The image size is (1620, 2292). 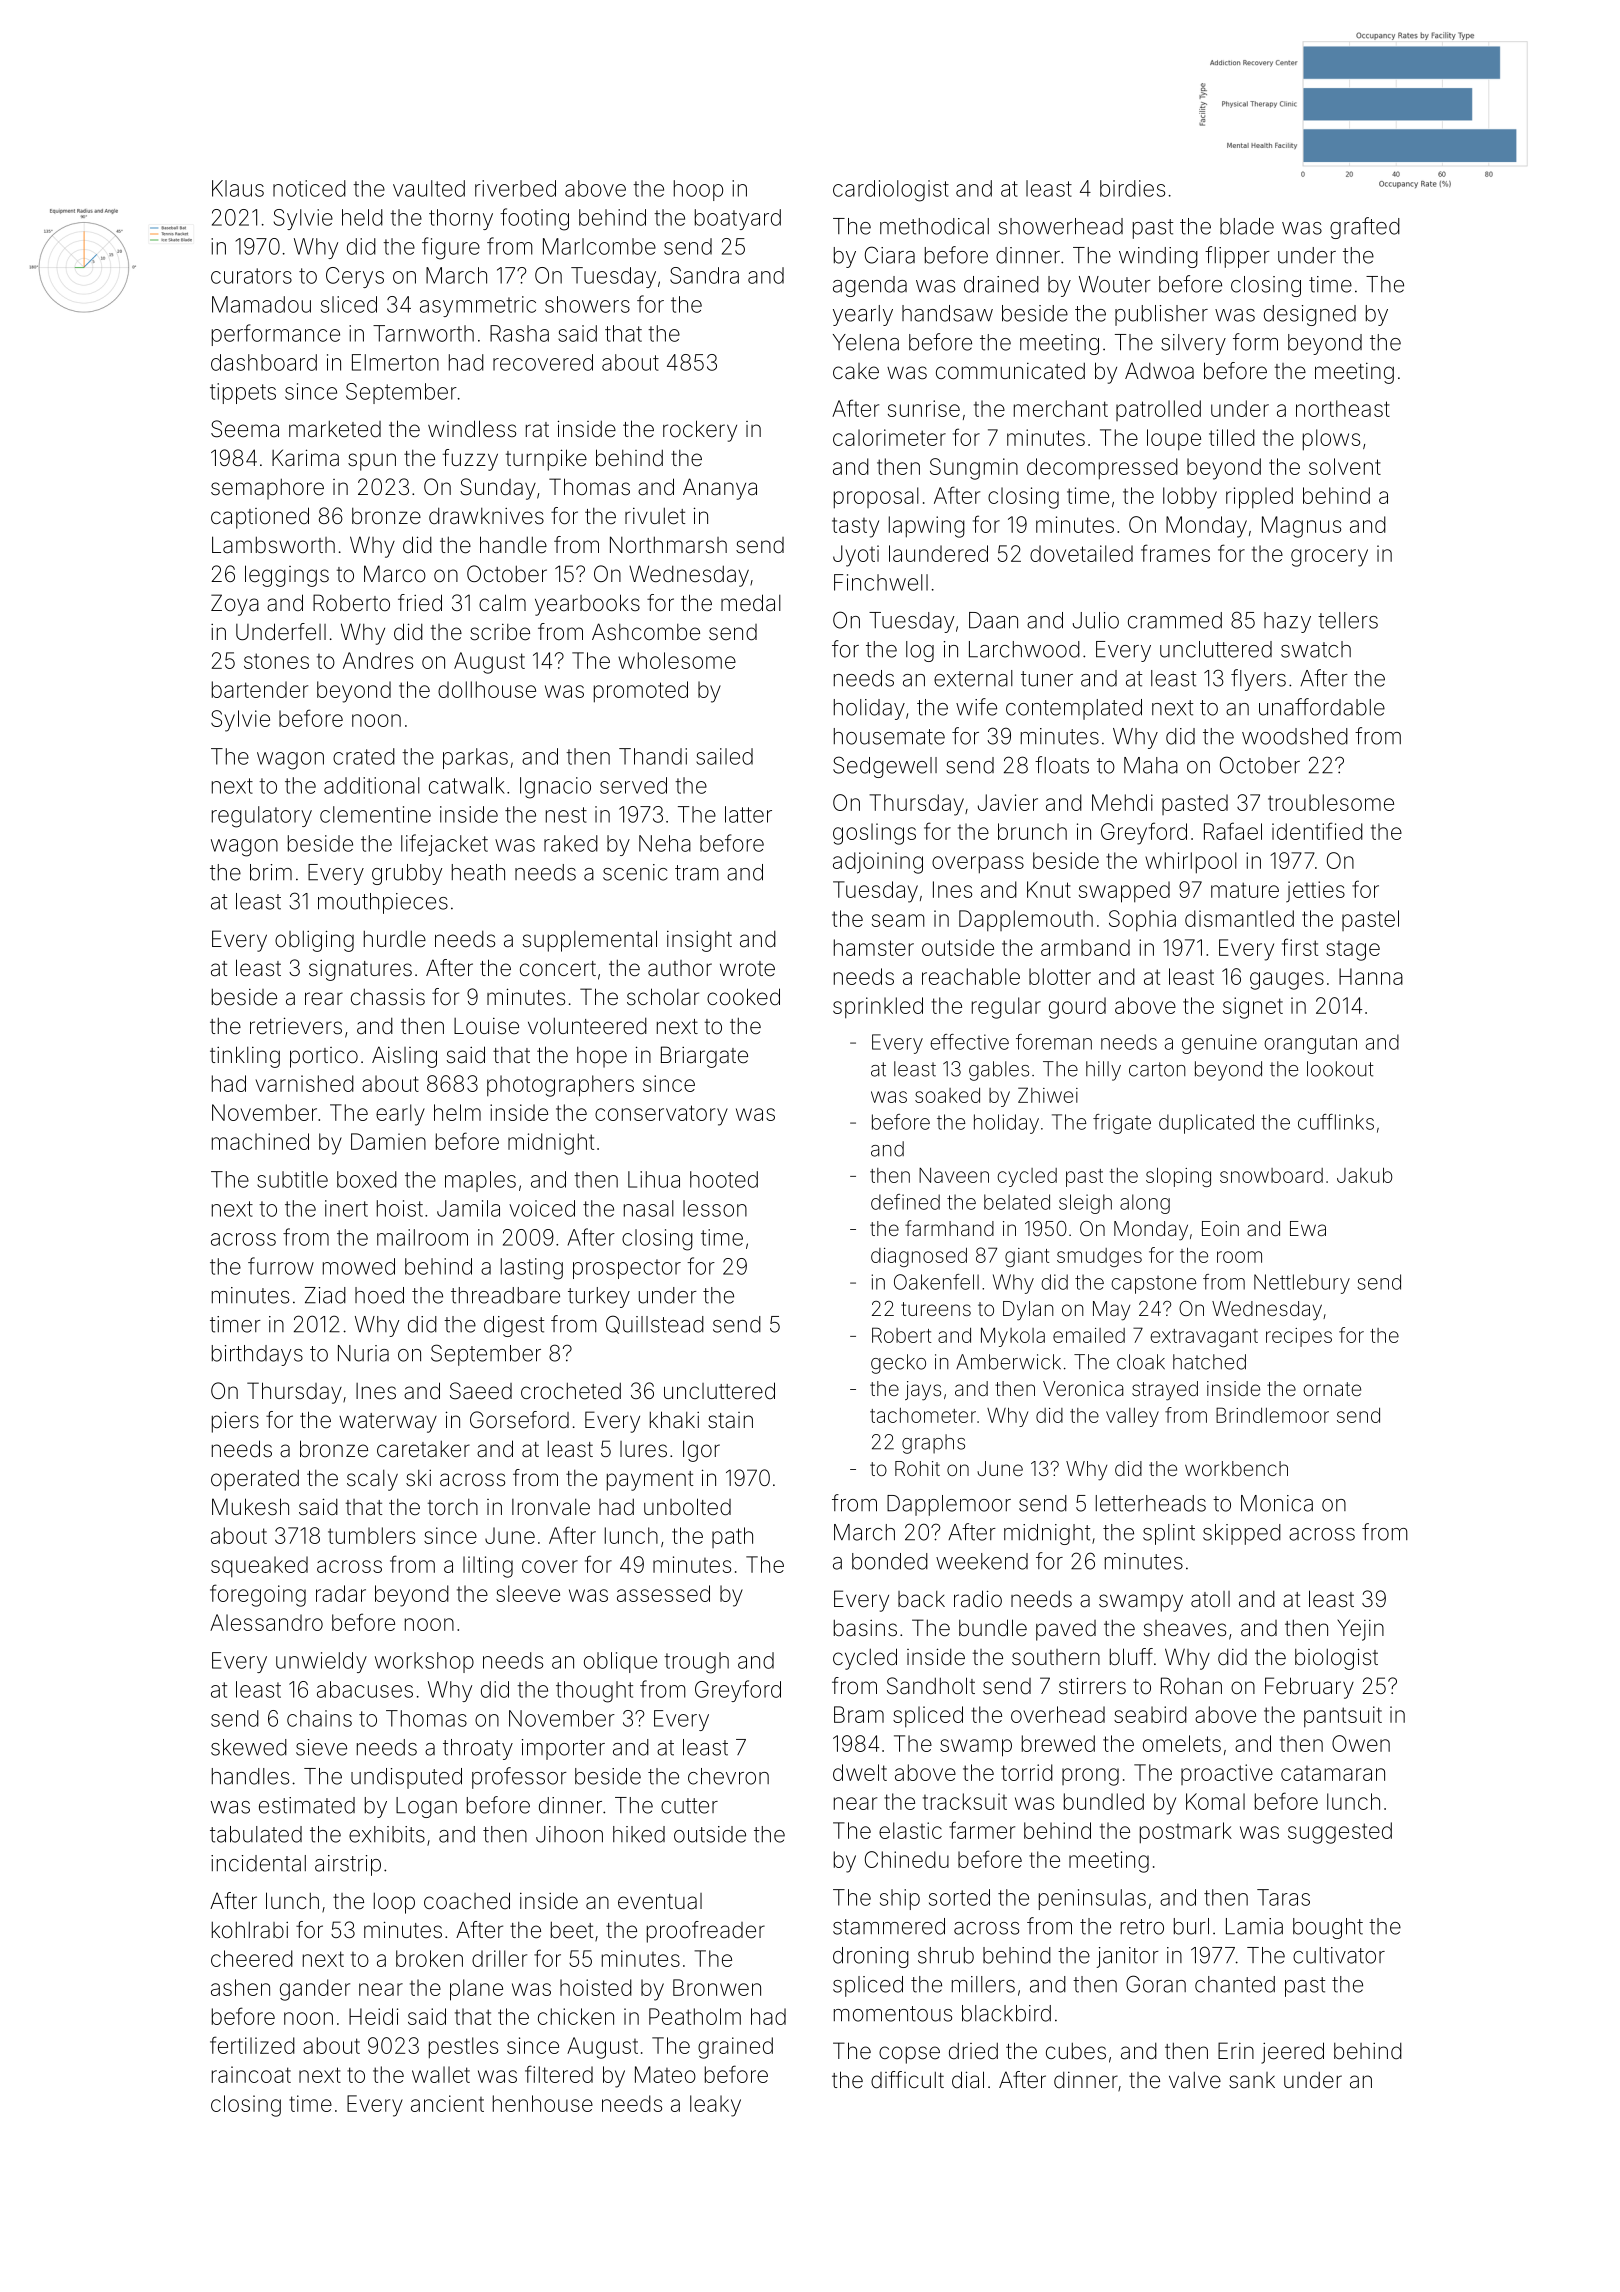 I want to click on Yejin, so click(x=1360, y=1630).
